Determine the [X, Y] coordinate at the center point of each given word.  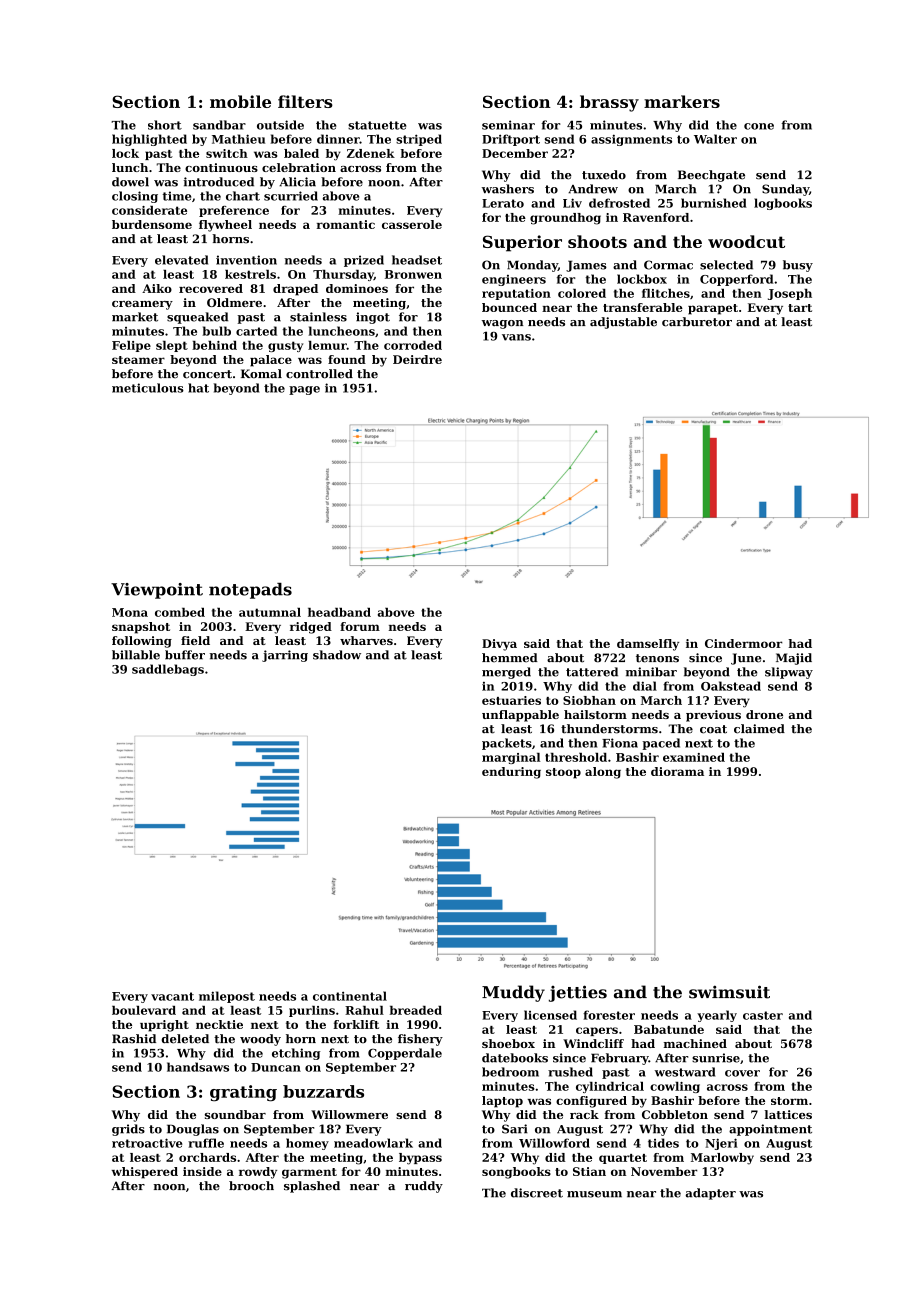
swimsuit [729, 992]
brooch [251, 1186]
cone [759, 126]
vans [516, 337]
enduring [511, 773]
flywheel [225, 226]
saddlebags [168, 670]
